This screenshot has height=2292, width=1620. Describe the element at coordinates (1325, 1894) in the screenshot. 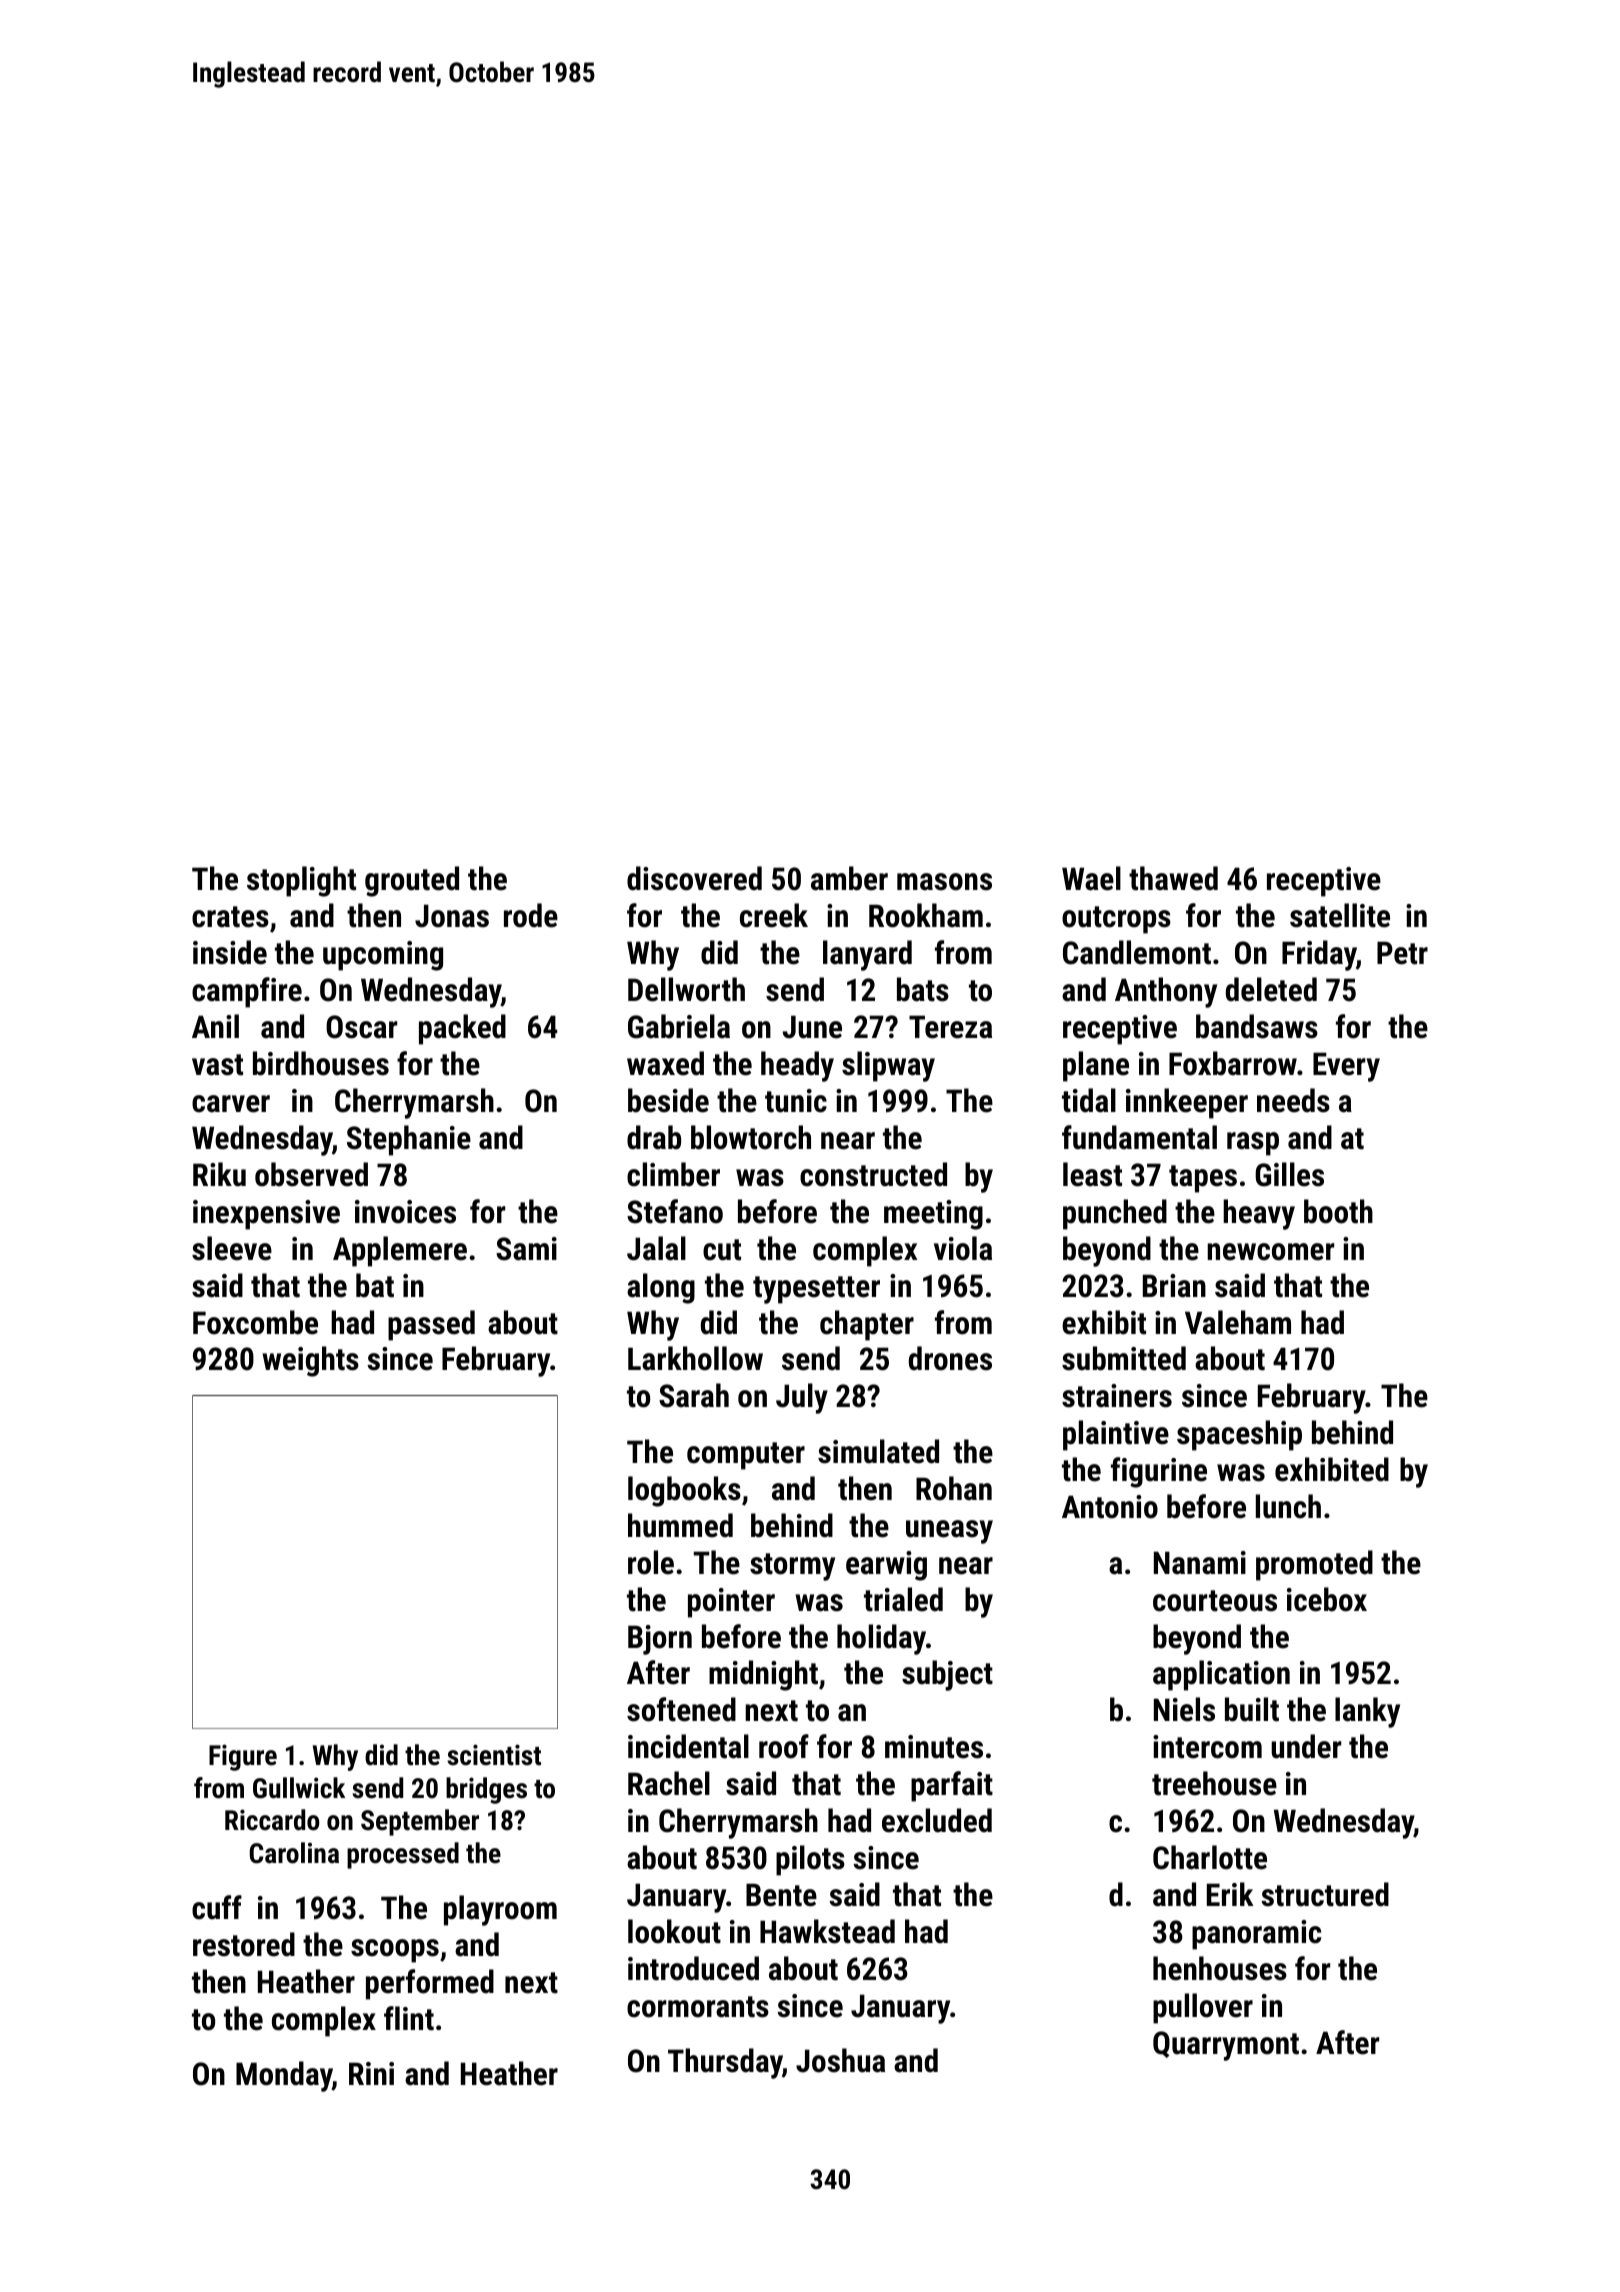

I see `structured` at that location.
